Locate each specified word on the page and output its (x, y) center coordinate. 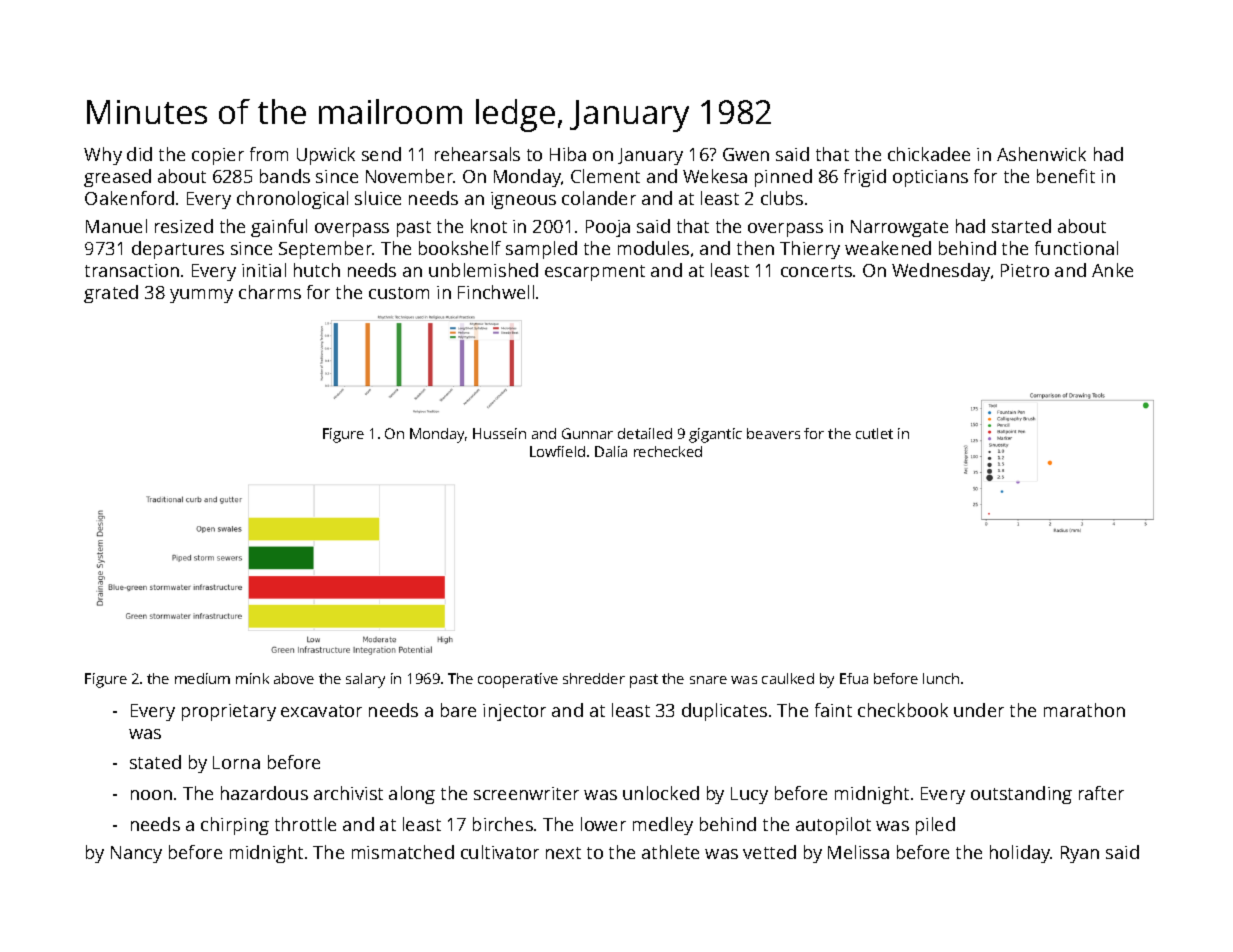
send (381, 154)
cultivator (500, 852)
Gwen (746, 154)
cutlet (874, 433)
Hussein (499, 433)
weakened (888, 248)
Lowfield (557, 451)
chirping (235, 826)
